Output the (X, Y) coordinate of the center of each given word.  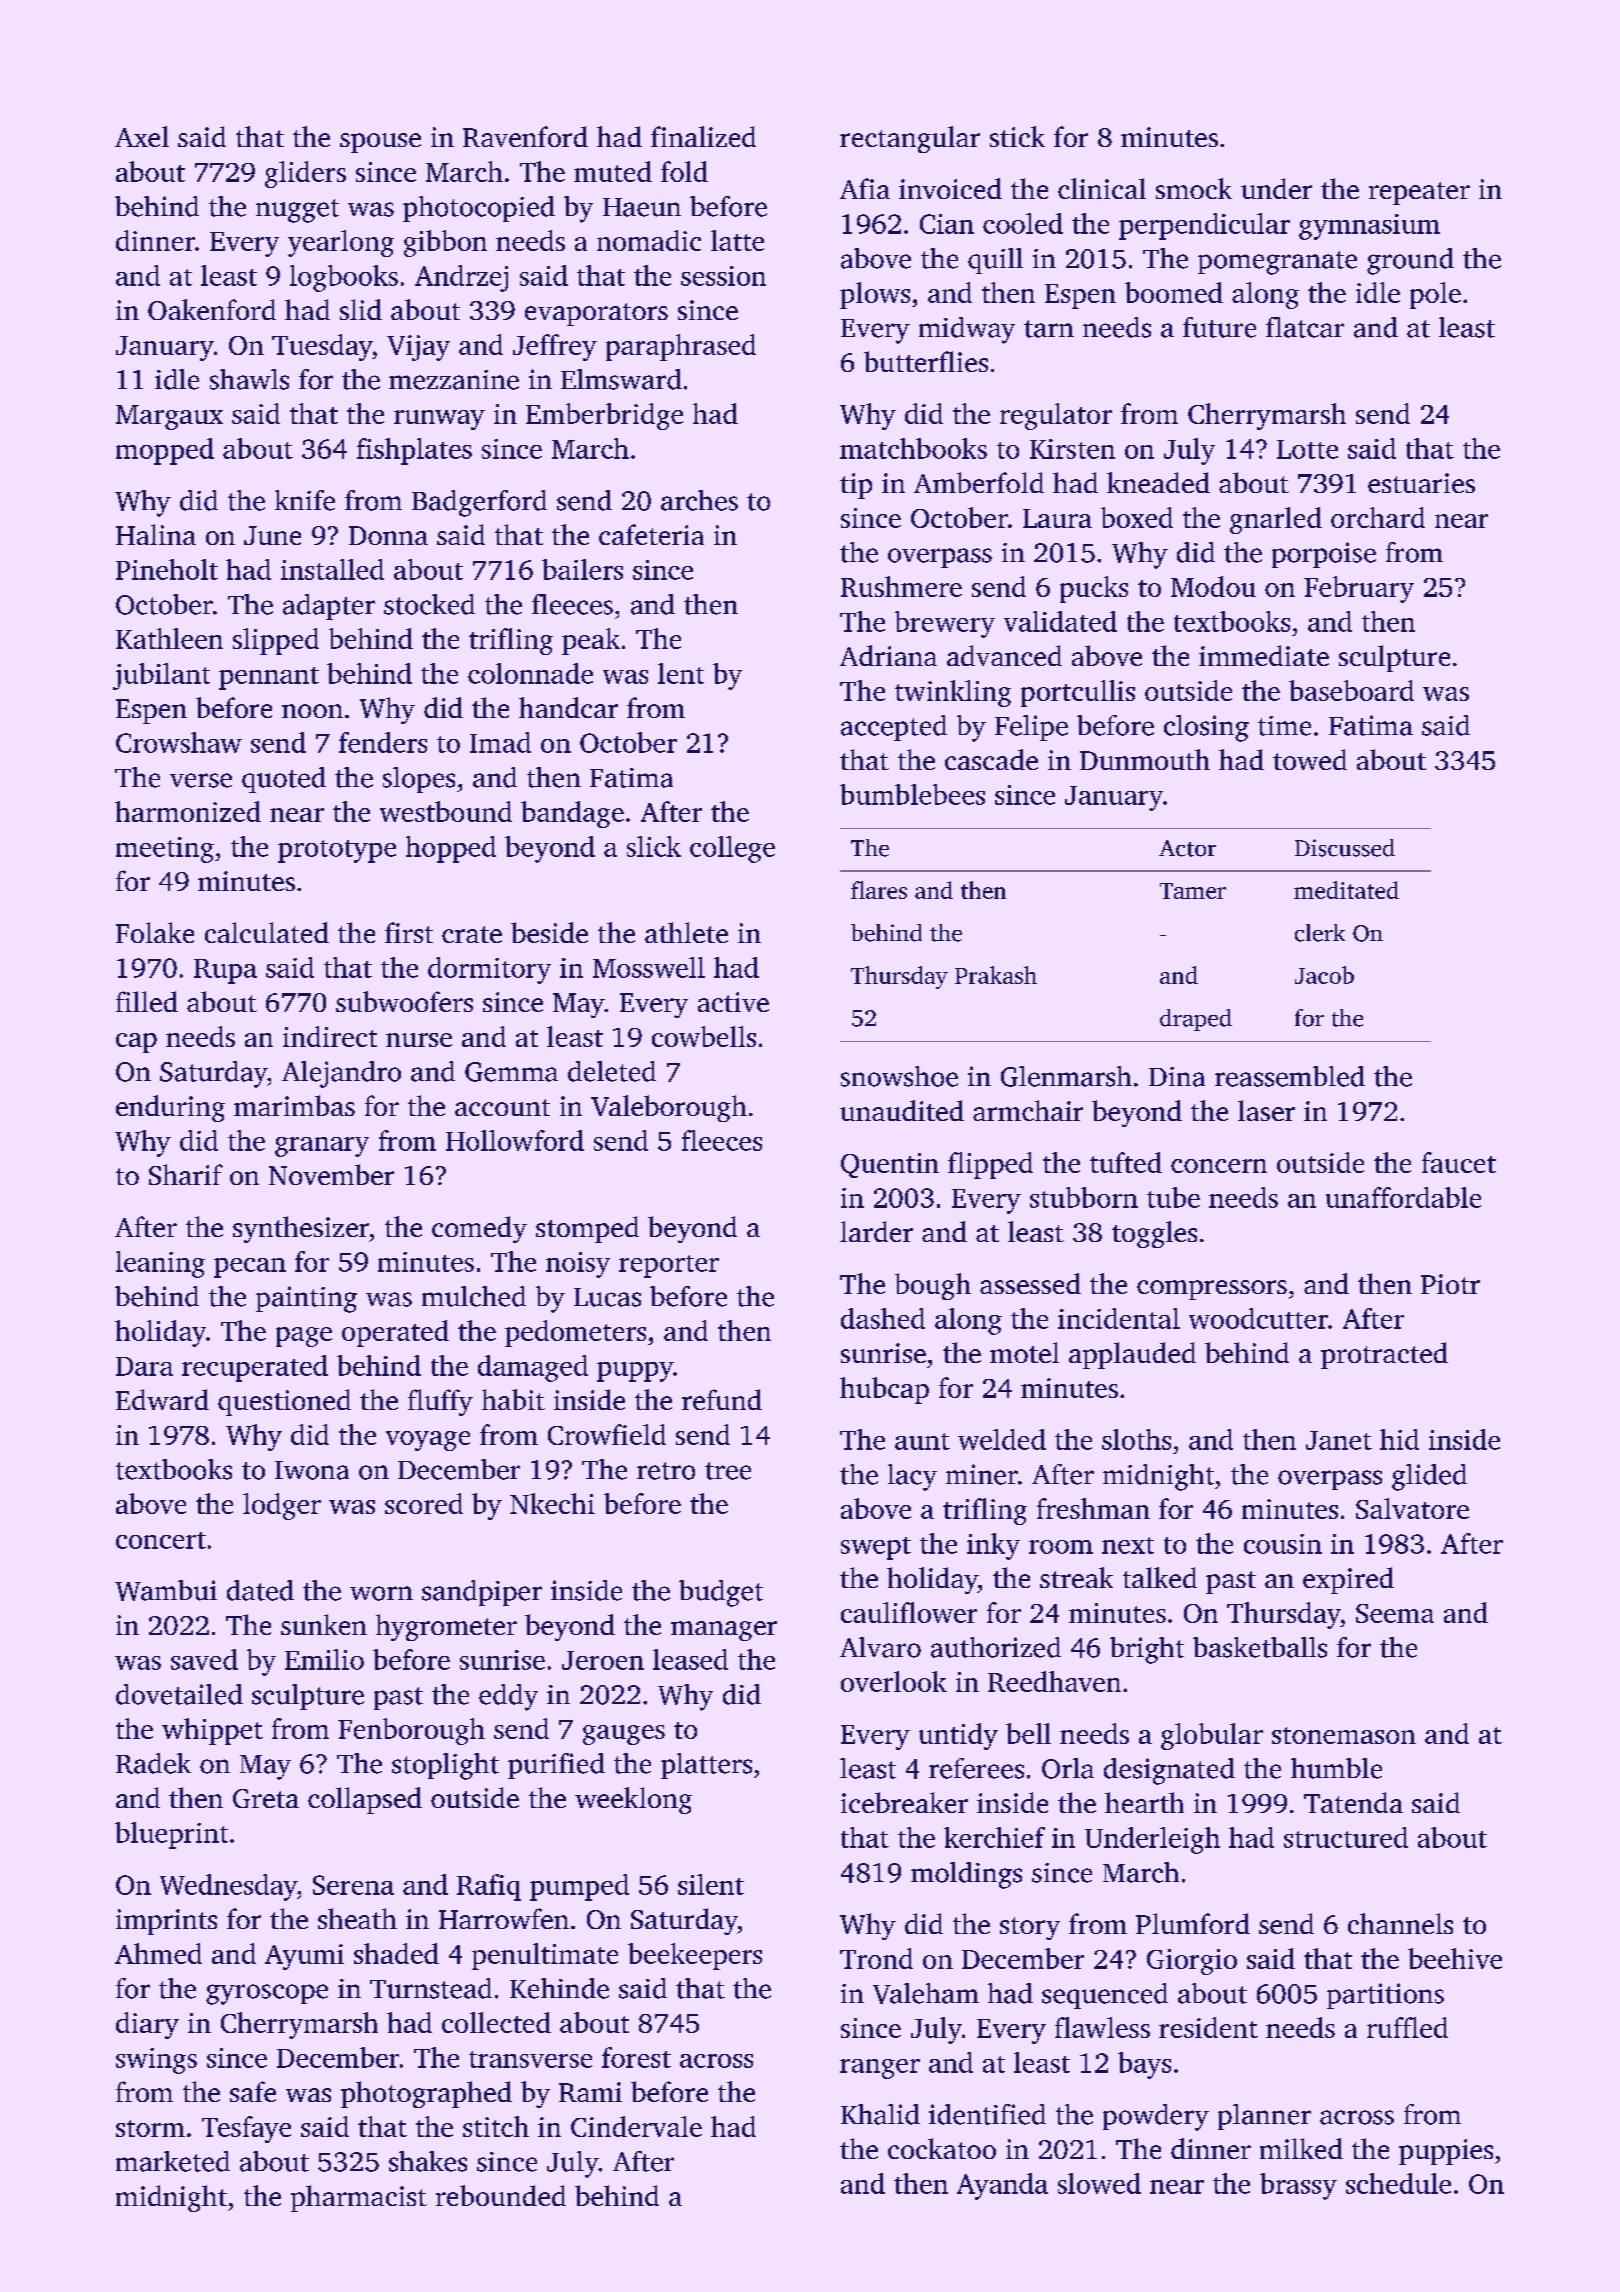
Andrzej (461, 278)
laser (1266, 1110)
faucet (1459, 1162)
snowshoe (899, 1076)
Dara (144, 1366)
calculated (267, 932)
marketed (173, 2161)
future (1219, 327)
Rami (590, 2092)
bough (933, 1286)
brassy (1298, 2186)
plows (875, 295)
